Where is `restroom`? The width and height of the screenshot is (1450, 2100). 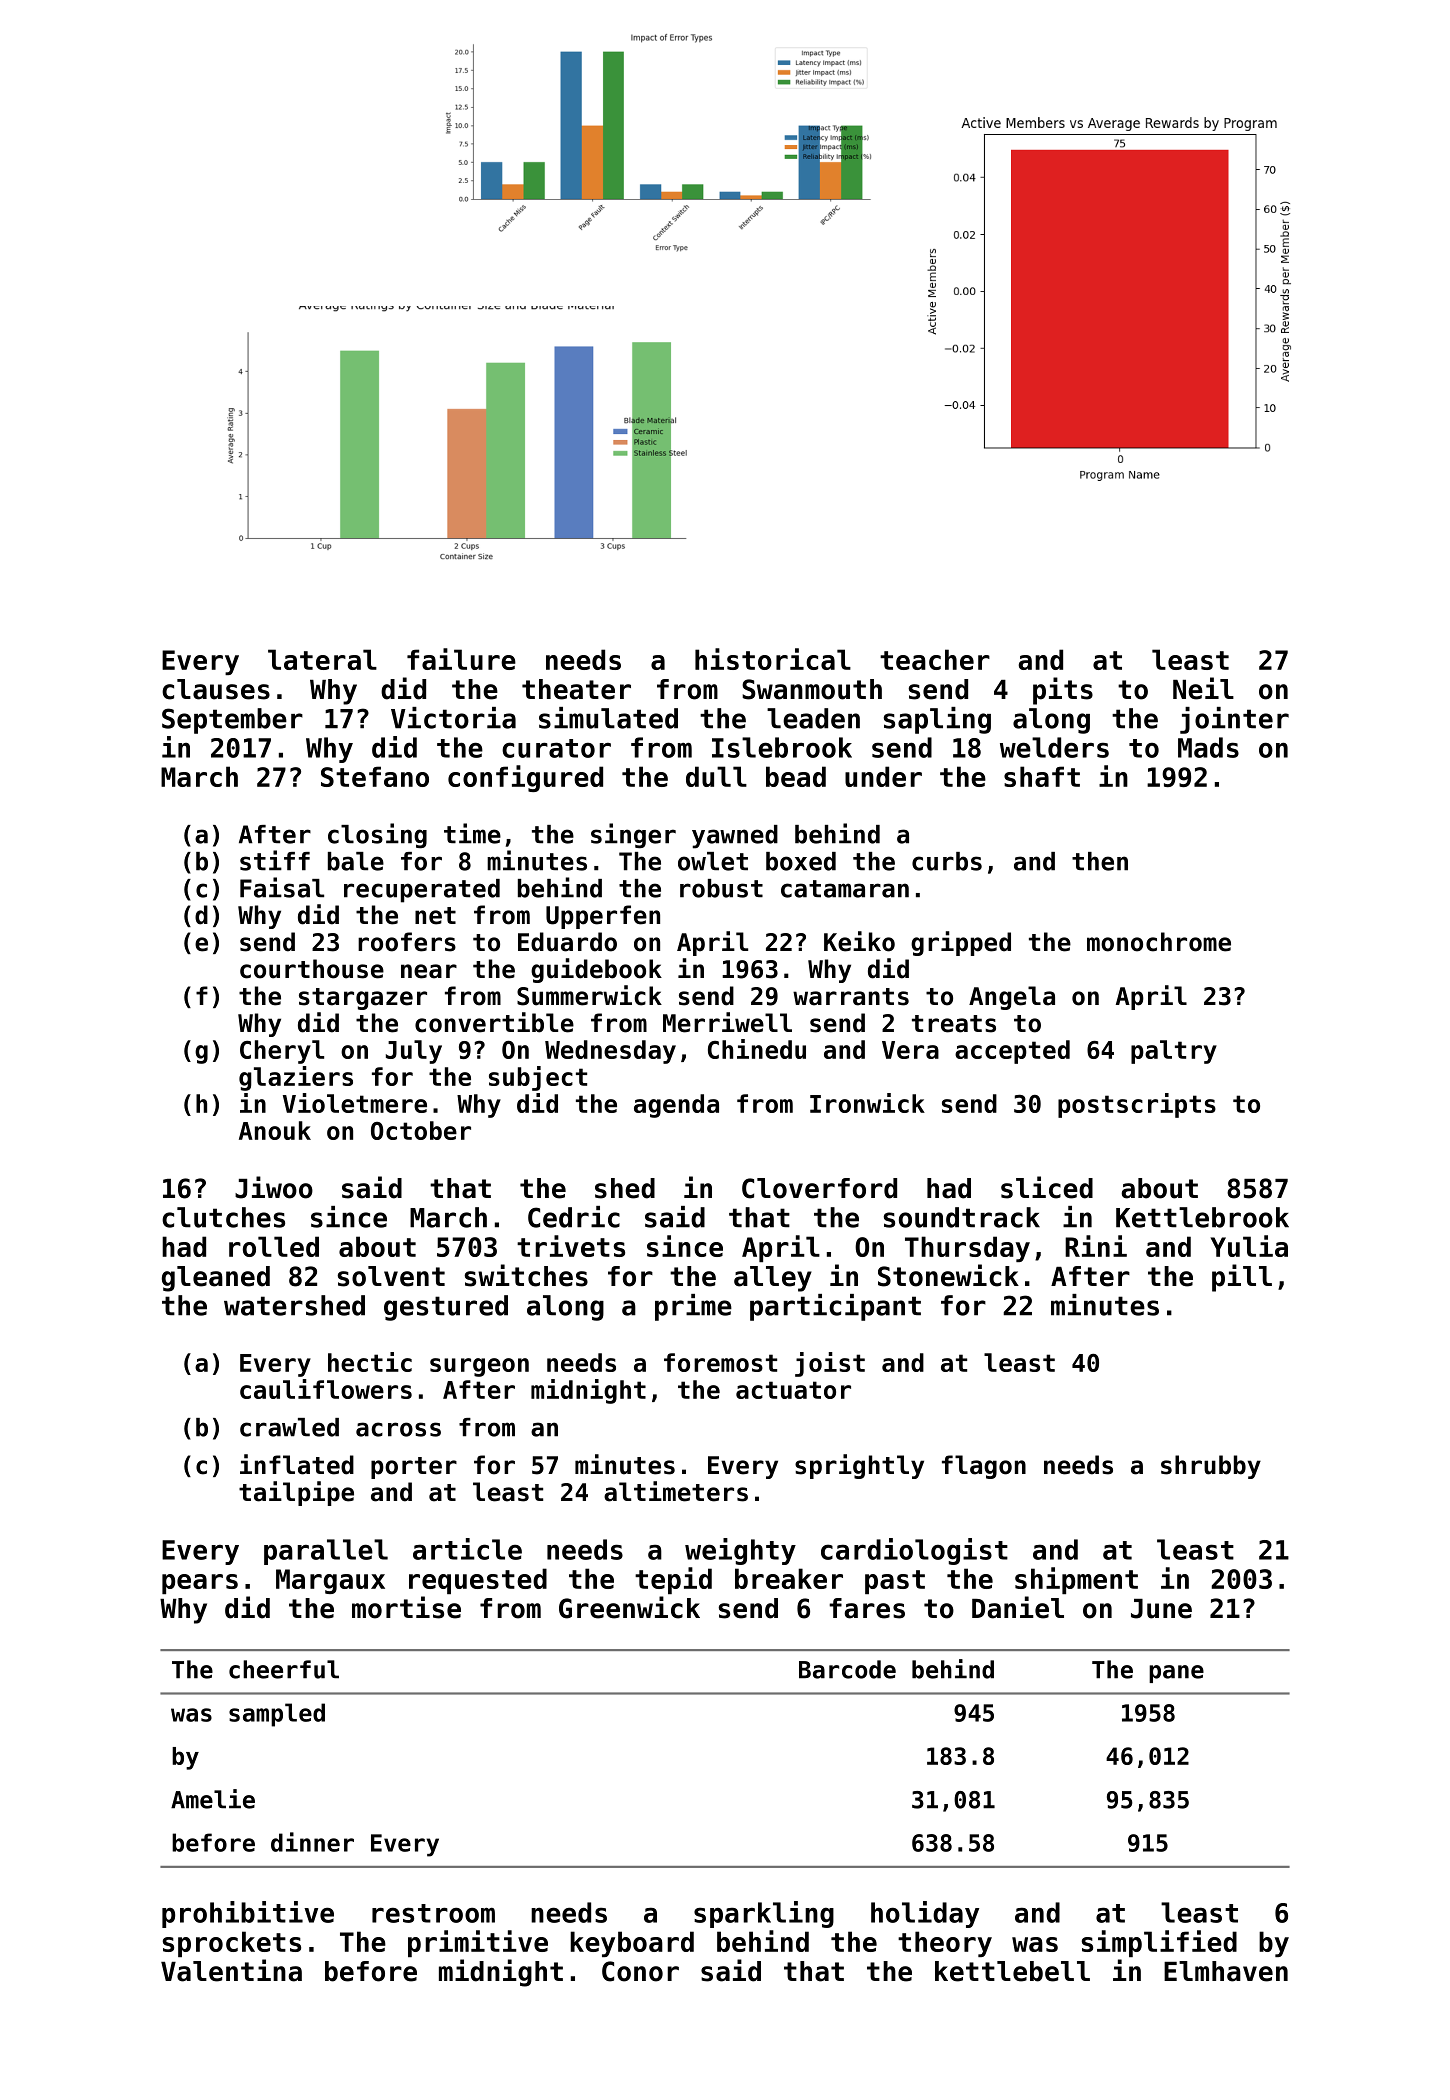 restroom is located at coordinates (433, 1913).
